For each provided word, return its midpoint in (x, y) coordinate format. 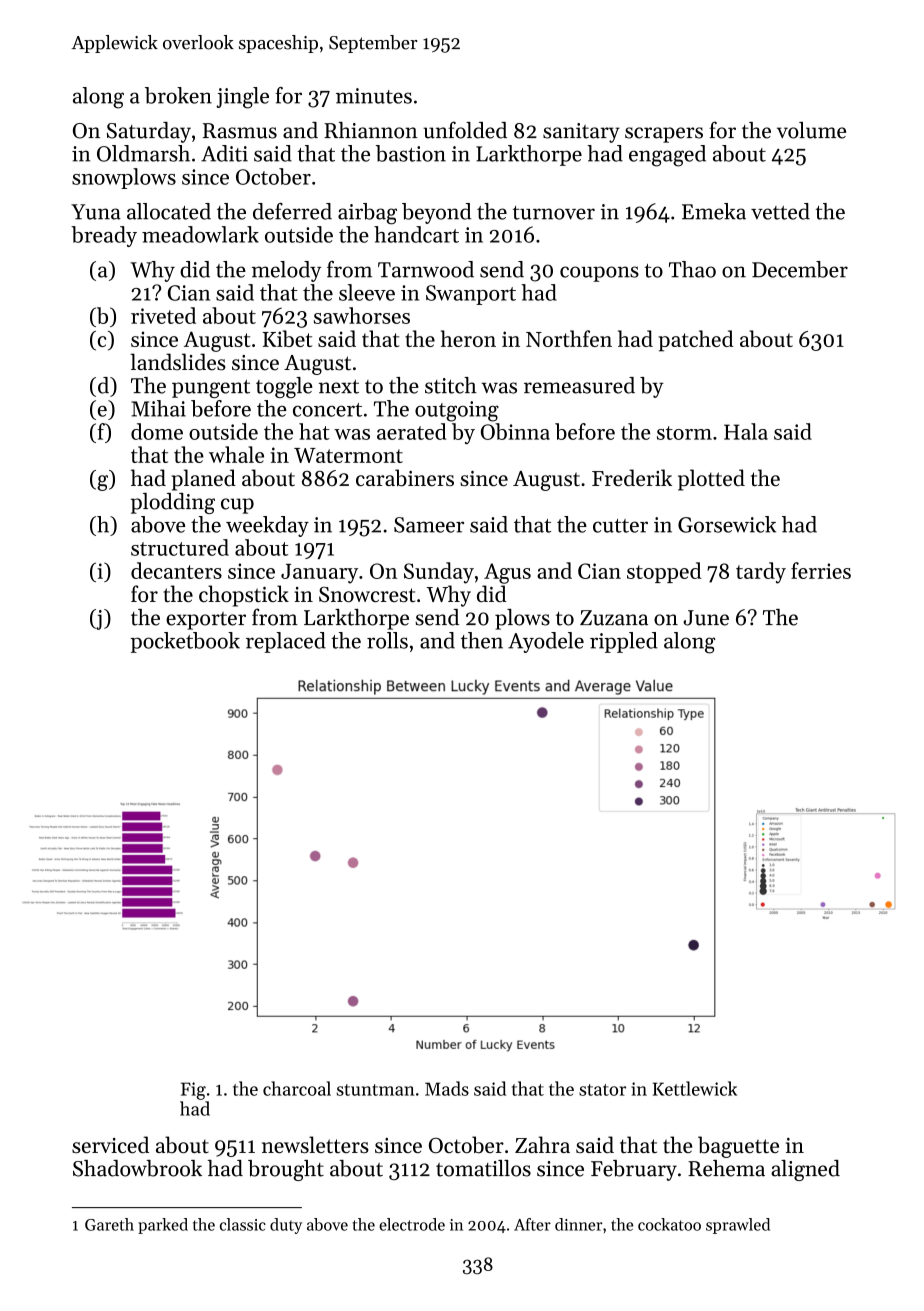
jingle (242, 98)
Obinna (515, 431)
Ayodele (546, 642)
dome (157, 431)
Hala (746, 431)
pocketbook (185, 642)
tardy (761, 573)
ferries (821, 570)
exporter (206, 621)
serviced (110, 1144)
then (482, 640)
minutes (374, 96)
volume (811, 130)
